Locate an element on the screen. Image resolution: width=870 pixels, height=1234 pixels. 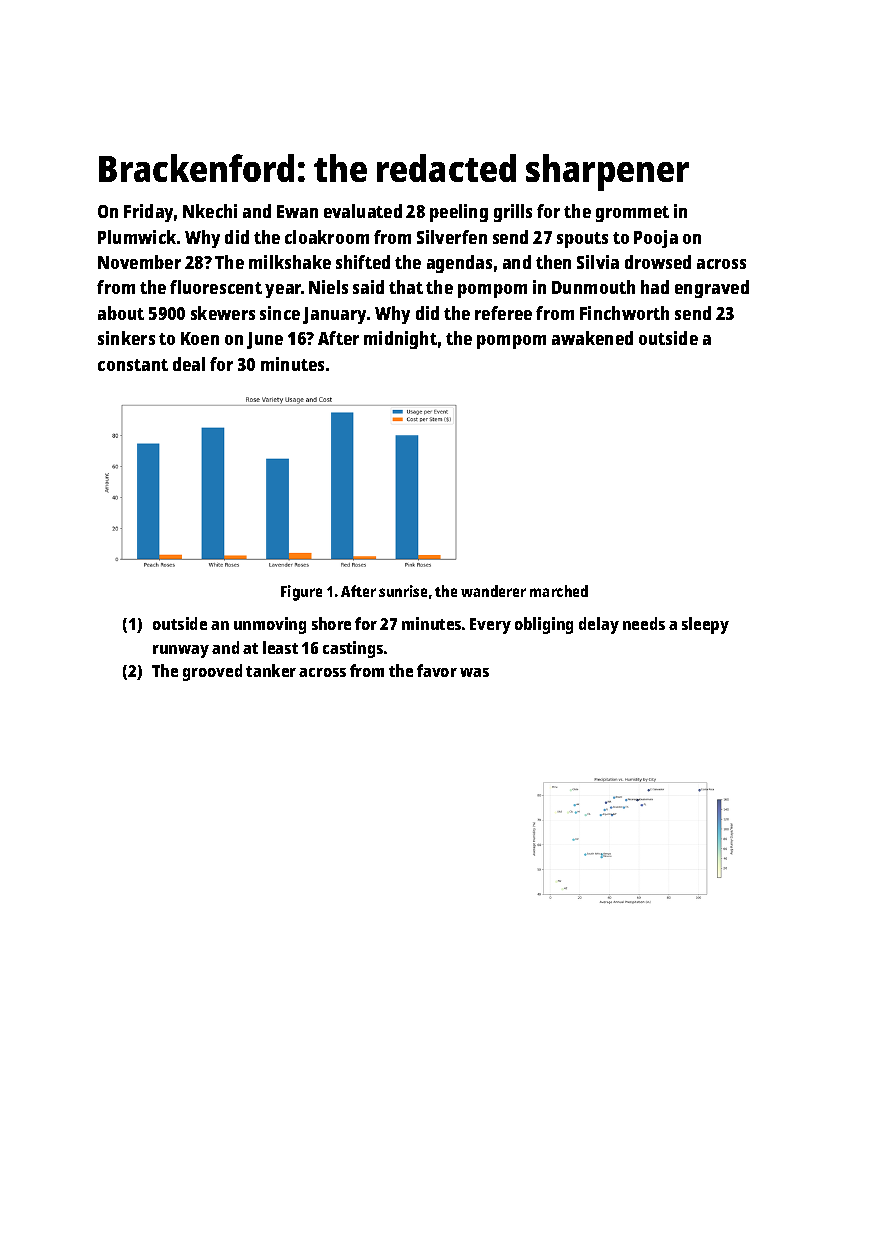
engraved is located at coordinates (712, 289).
